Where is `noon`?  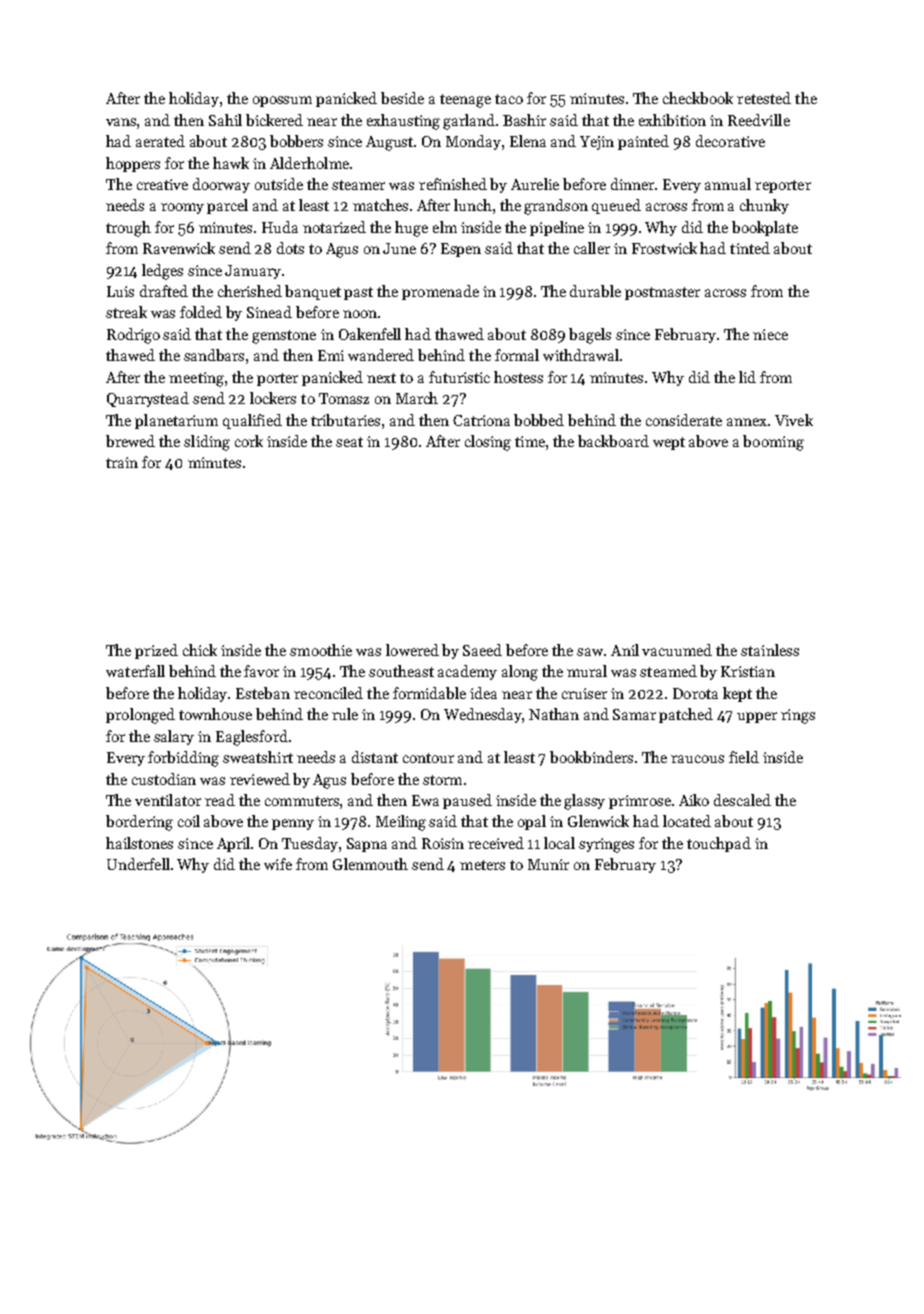
noon is located at coordinates (360, 314).
